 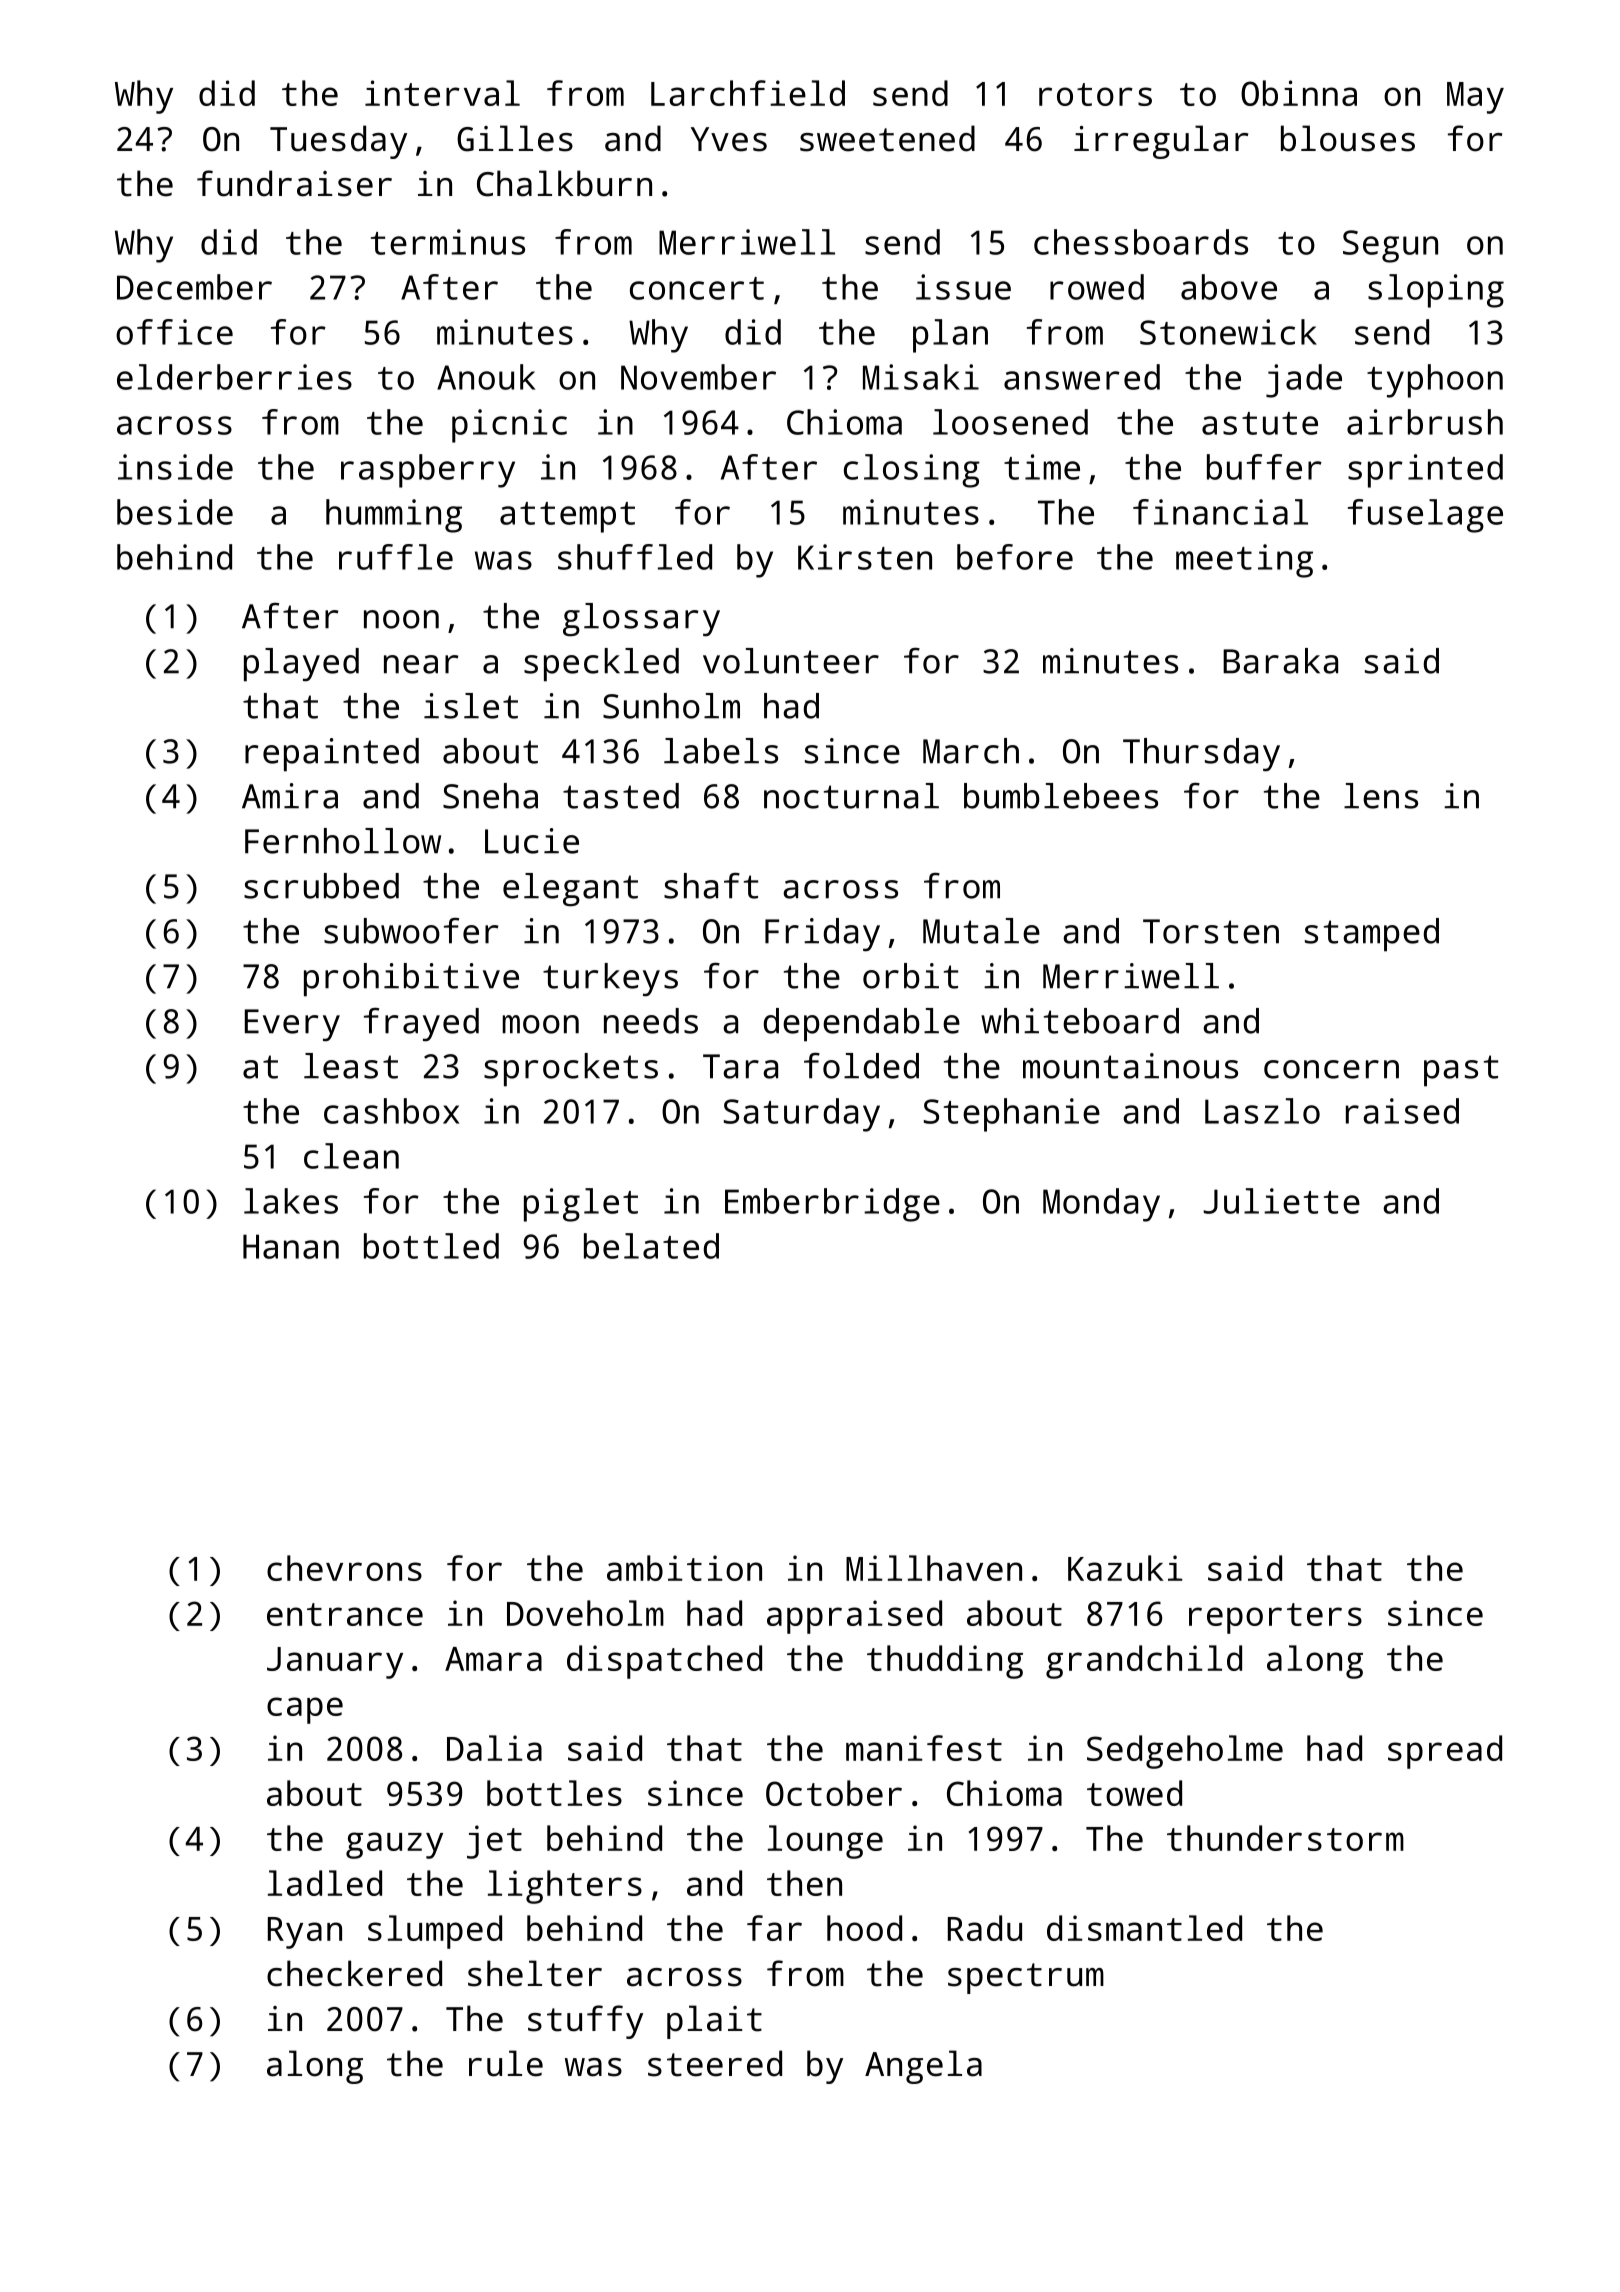 I want to click on Kirsten, so click(x=865, y=557).
